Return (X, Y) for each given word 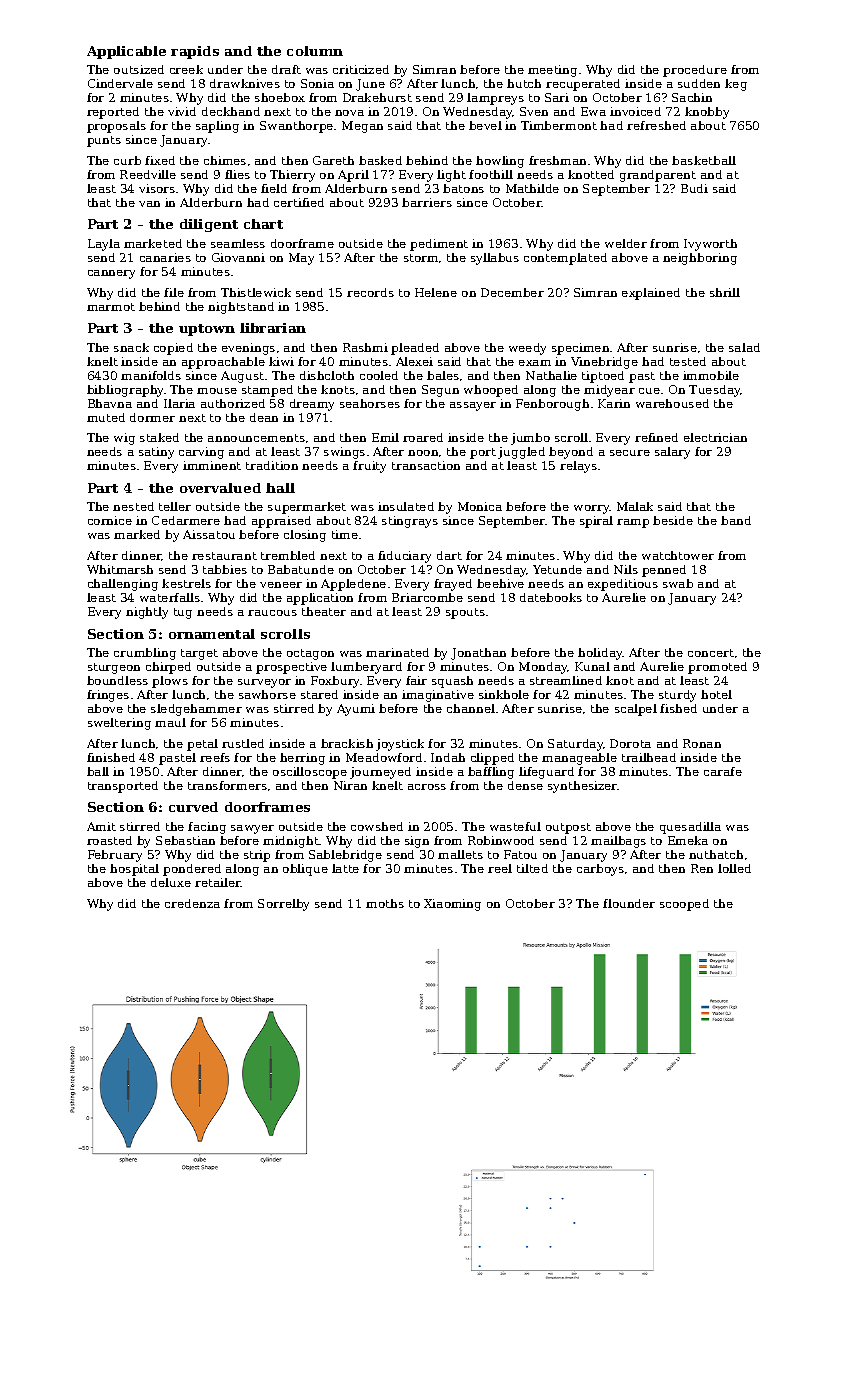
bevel (485, 125)
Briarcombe (427, 597)
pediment (439, 245)
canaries (165, 257)
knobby (707, 113)
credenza (192, 903)
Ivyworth (710, 245)
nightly (147, 613)
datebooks (551, 597)
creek (186, 69)
